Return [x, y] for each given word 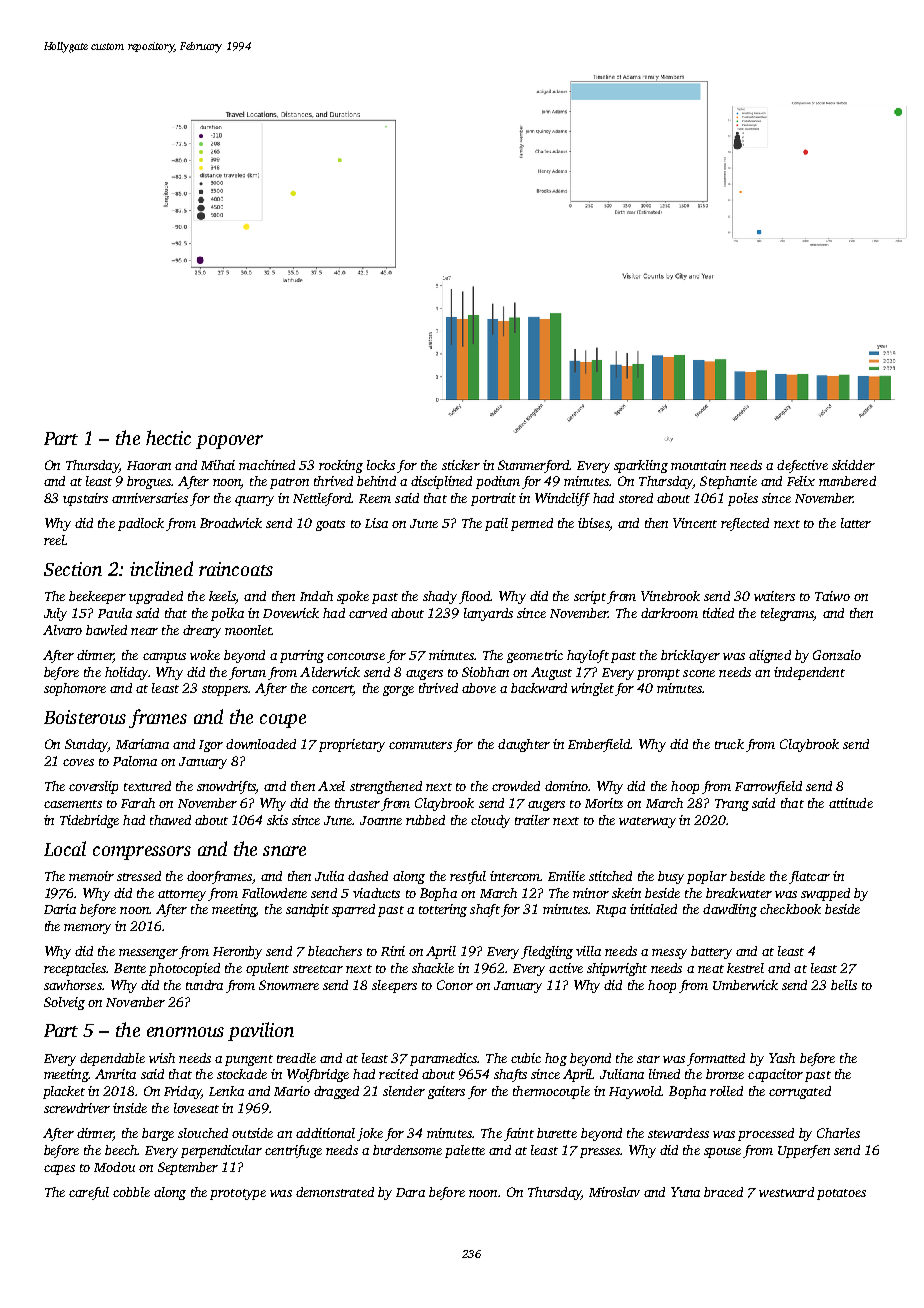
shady [440, 597]
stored [636, 498]
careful [89, 1193]
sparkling [641, 466]
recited [398, 1074]
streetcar [318, 969]
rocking [341, 466]
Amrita [115, 1074]
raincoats [236, 569]
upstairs [85, 499]
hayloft [588, 656]
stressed [139, 876]
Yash [782, 1058]
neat [711, 969]
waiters [774, 596]
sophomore [75, 689]
